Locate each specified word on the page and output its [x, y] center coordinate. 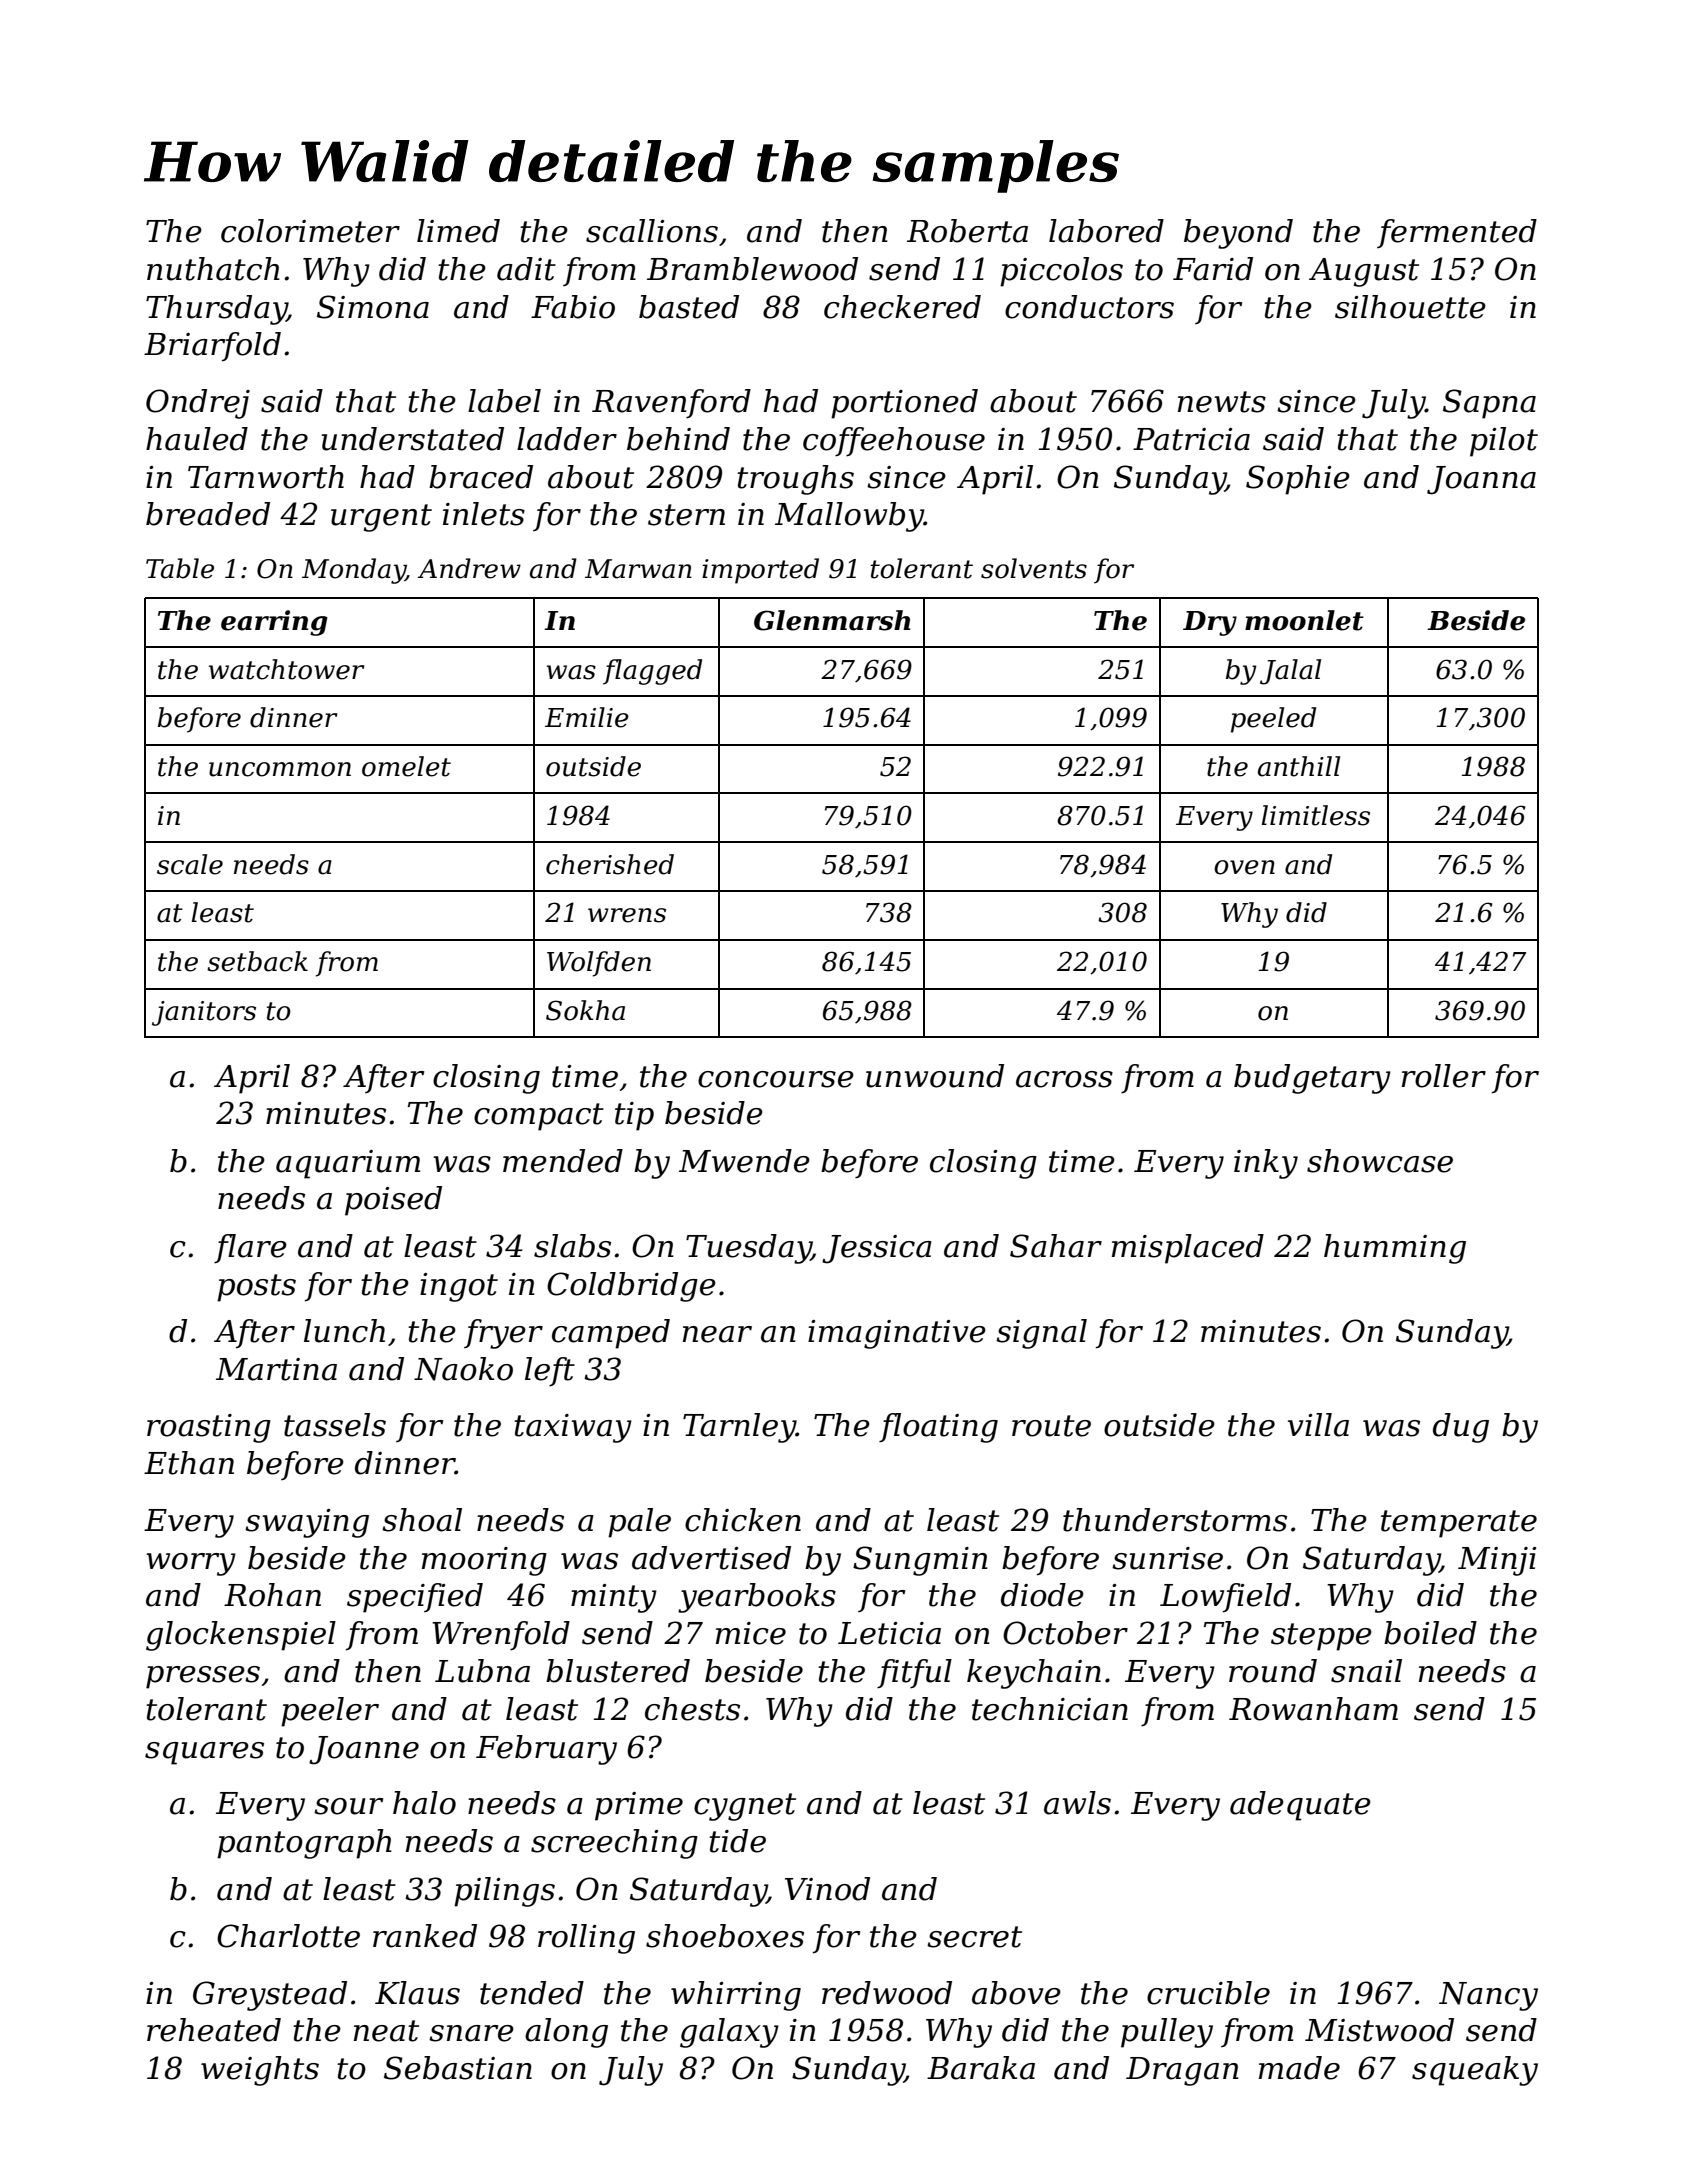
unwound [935, 1076]
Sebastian [458, 2068]
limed [458, 231]
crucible [1208, 1993]
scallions [652, 231]
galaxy [729, 2033]
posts [256, 1288]
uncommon [280, 769]
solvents [1034, 568]
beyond [1238, 234]
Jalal [1290, 672]
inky [1266, 1164]
